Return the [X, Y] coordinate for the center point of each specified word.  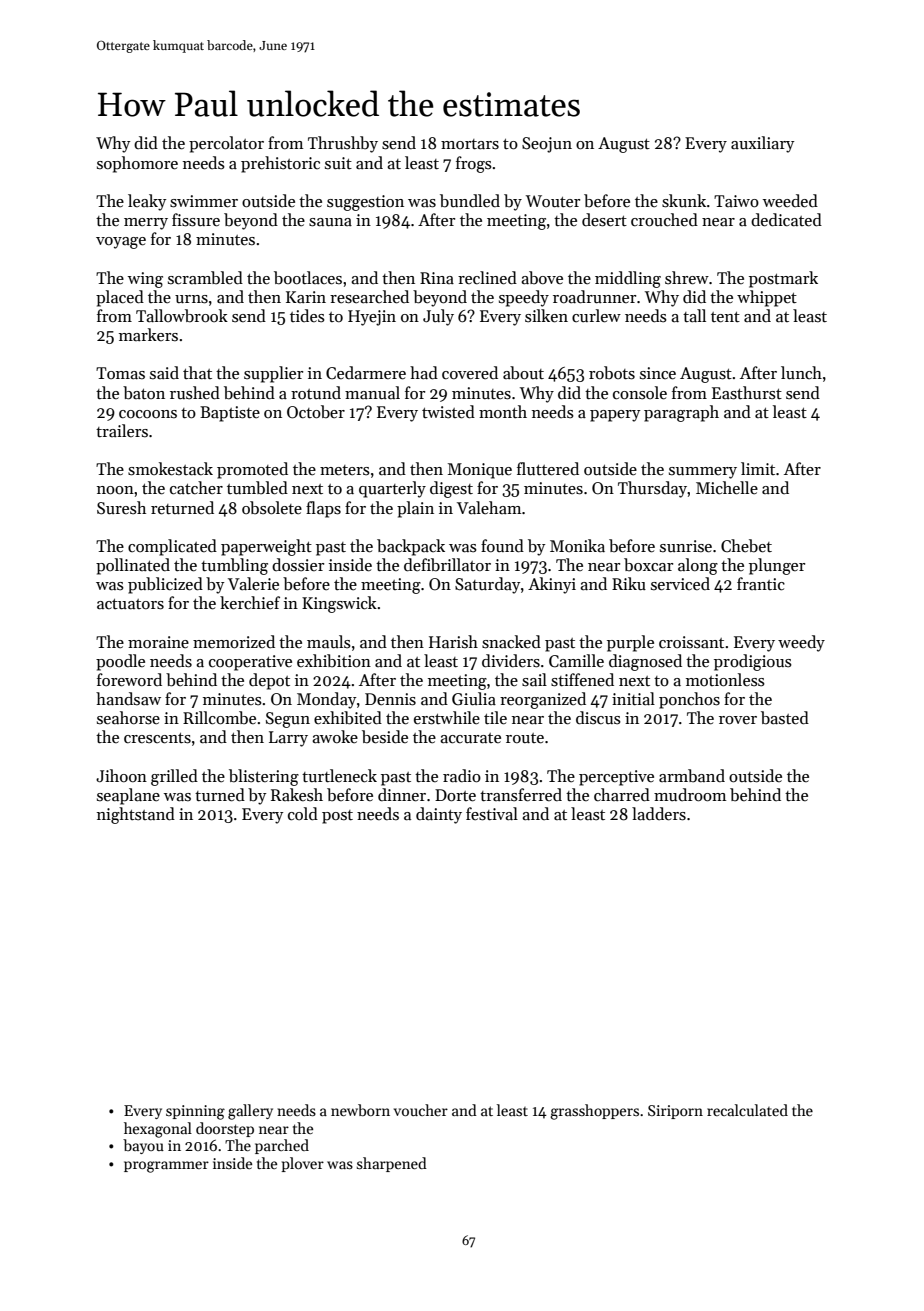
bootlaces [308, 278]
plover [302, 1164]
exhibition [334, 661]
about [523, 373]
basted [785, 718]
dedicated [786, 220]
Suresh [121, 508]
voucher [421, 1110]
